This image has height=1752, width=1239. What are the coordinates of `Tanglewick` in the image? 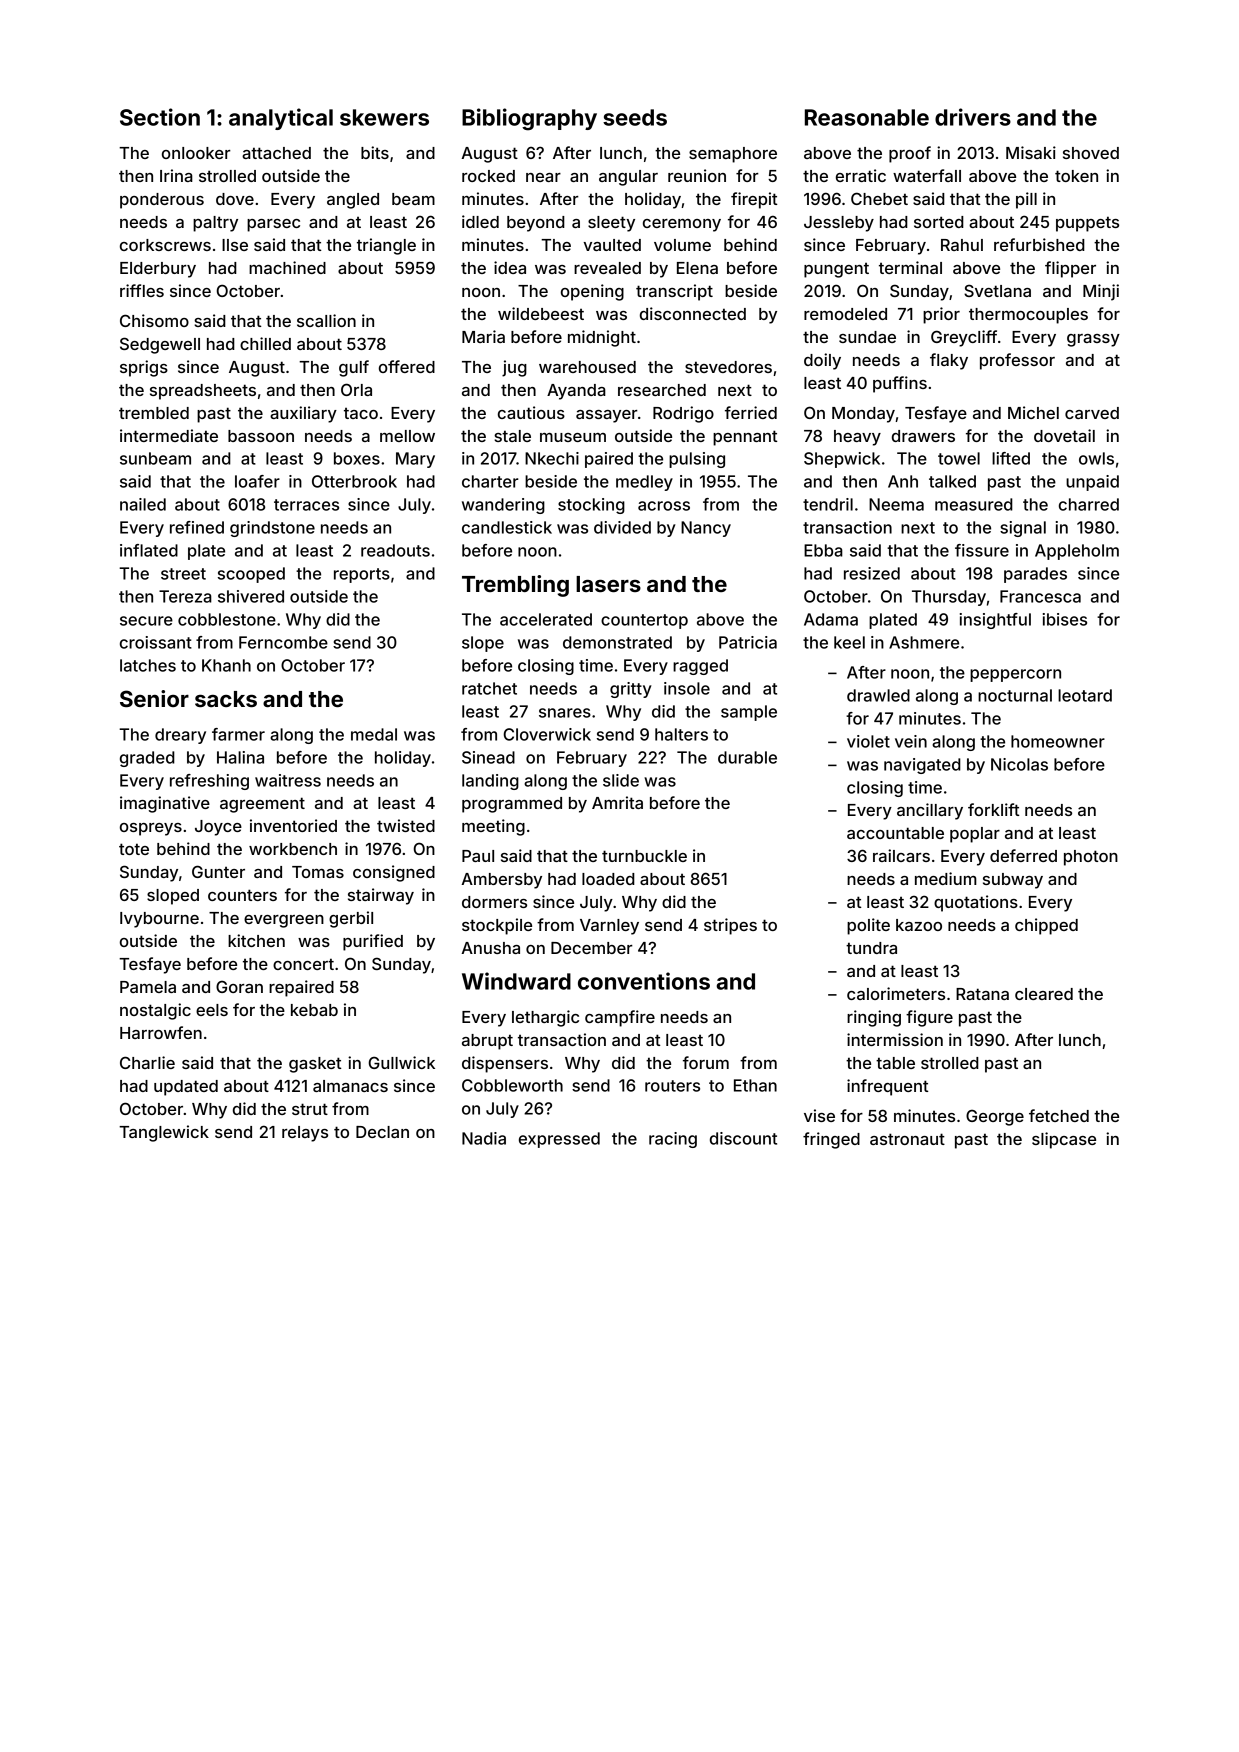 It's located at (164, 1133).
